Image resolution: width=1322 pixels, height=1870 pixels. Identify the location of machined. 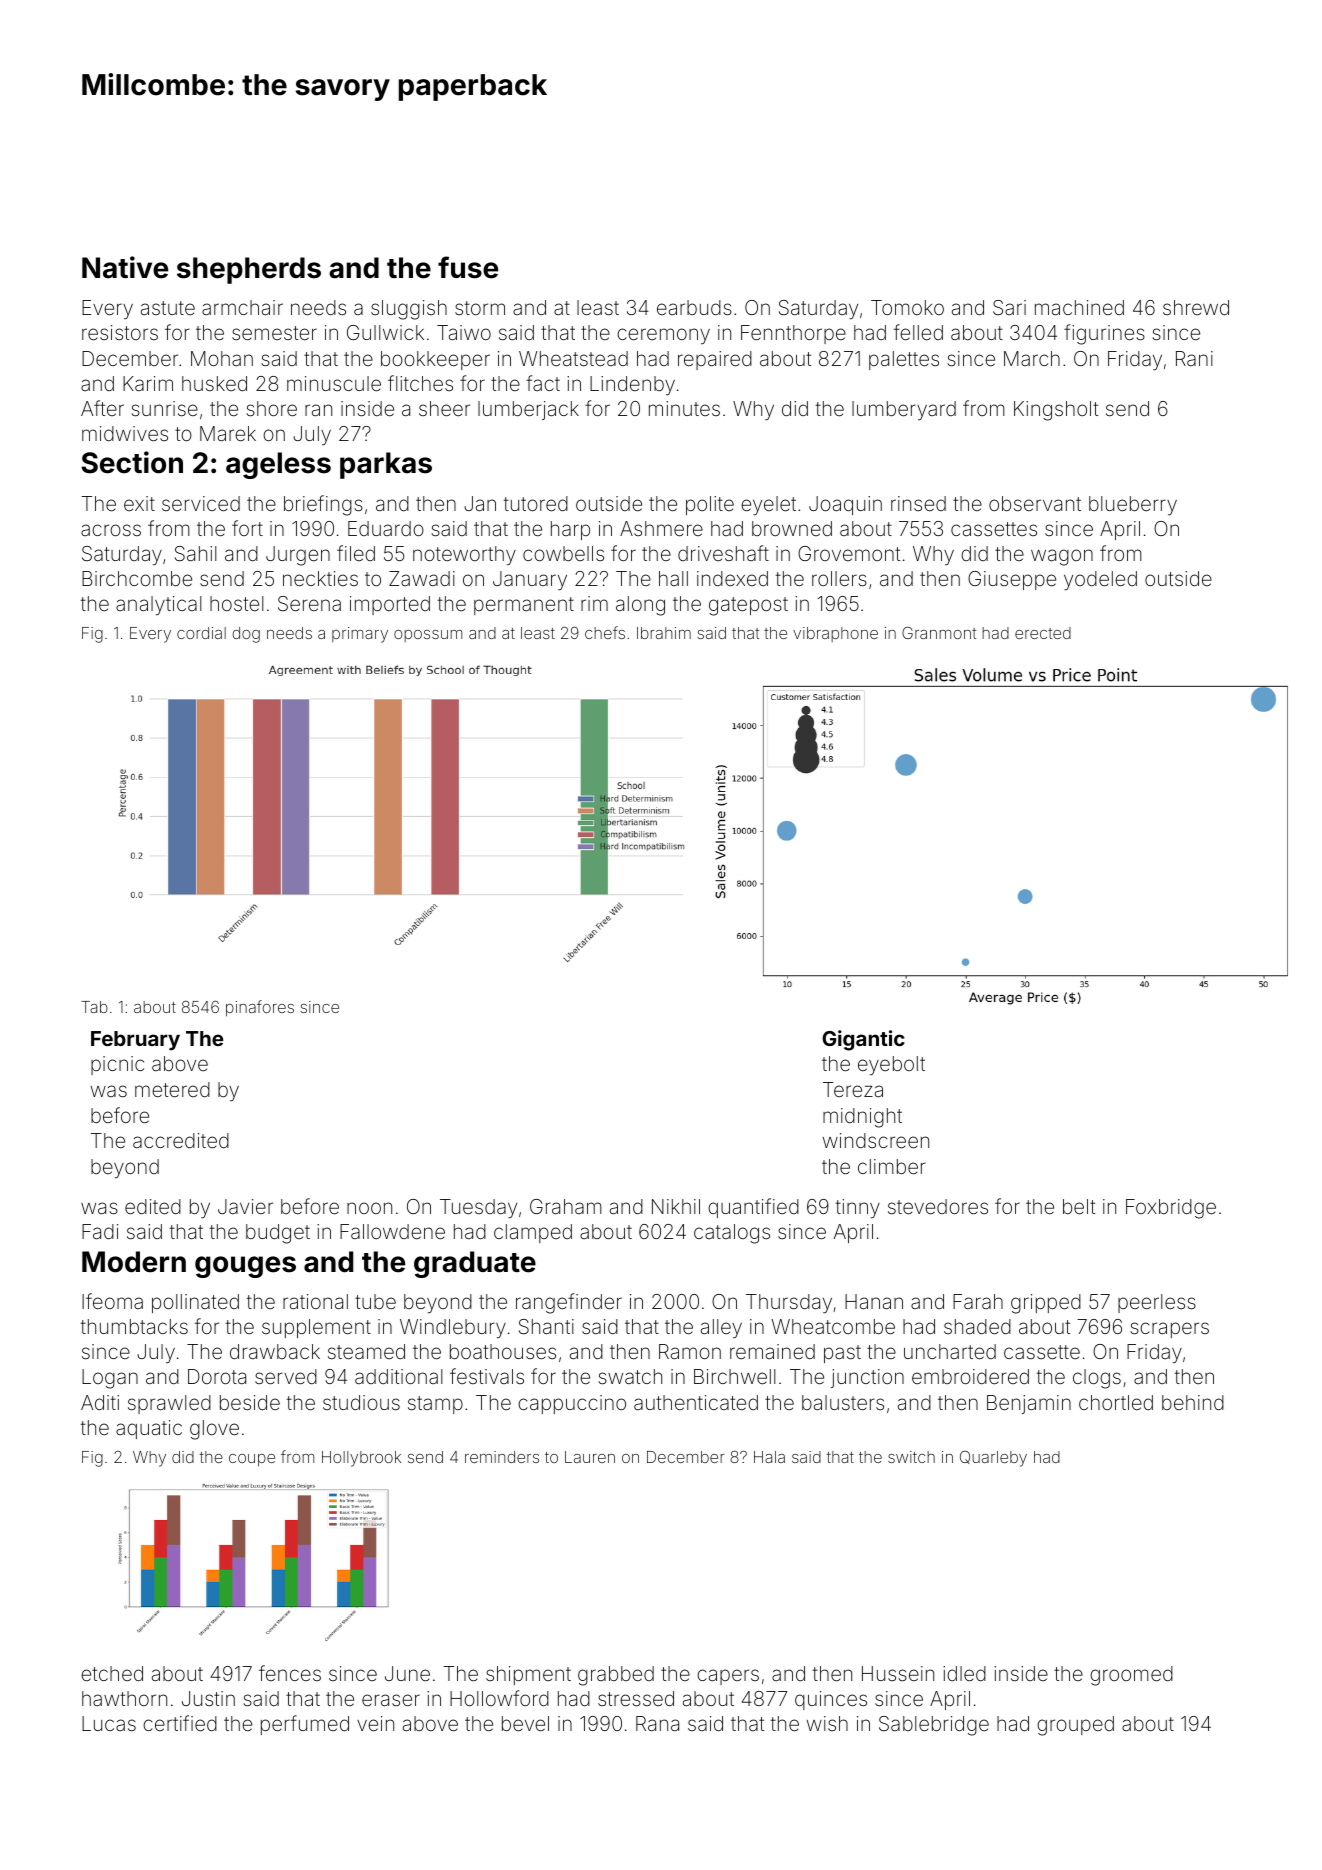
(1079, 307).
